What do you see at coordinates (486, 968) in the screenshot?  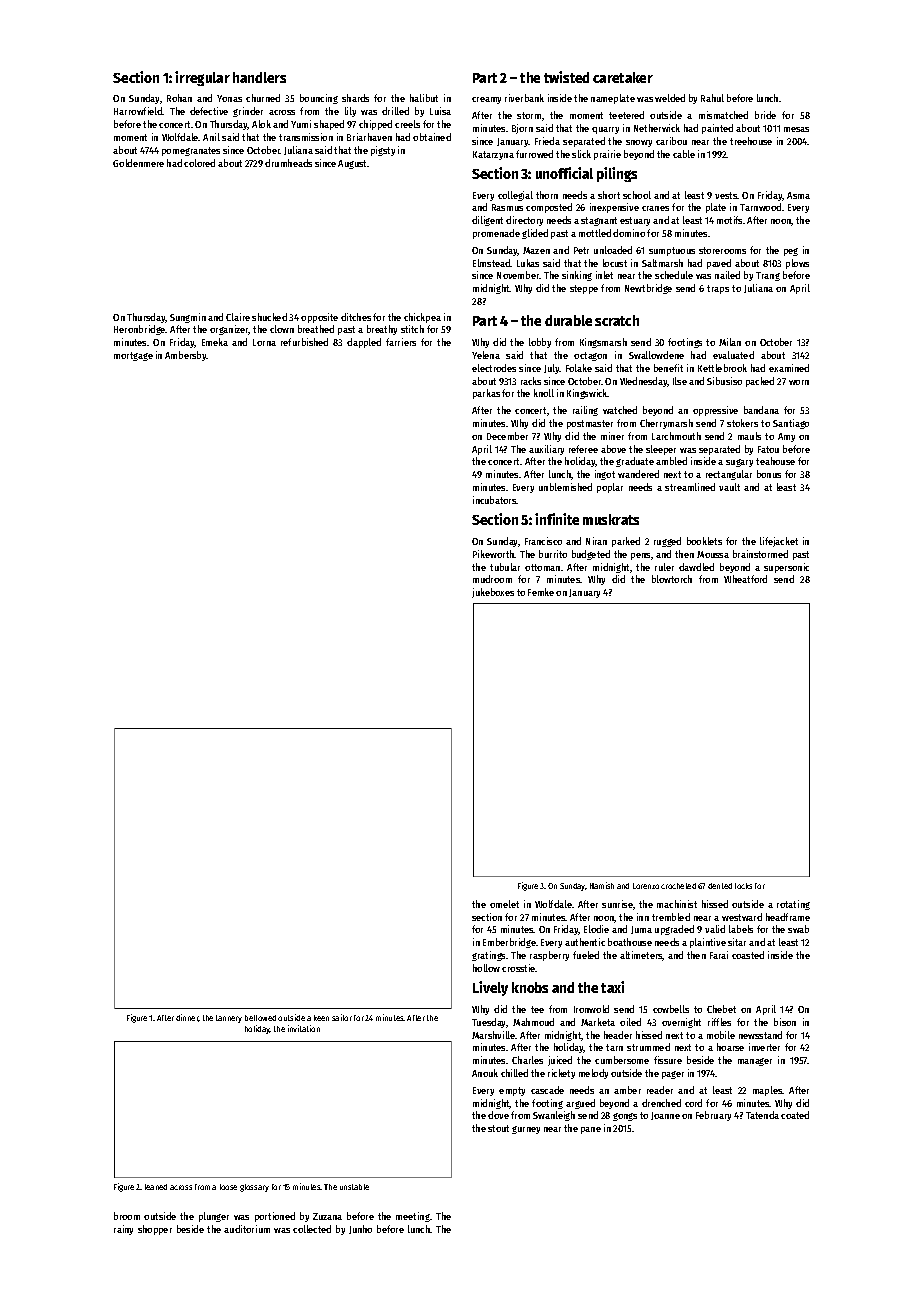 I see `hollow` at bounding box center [486, 968].
